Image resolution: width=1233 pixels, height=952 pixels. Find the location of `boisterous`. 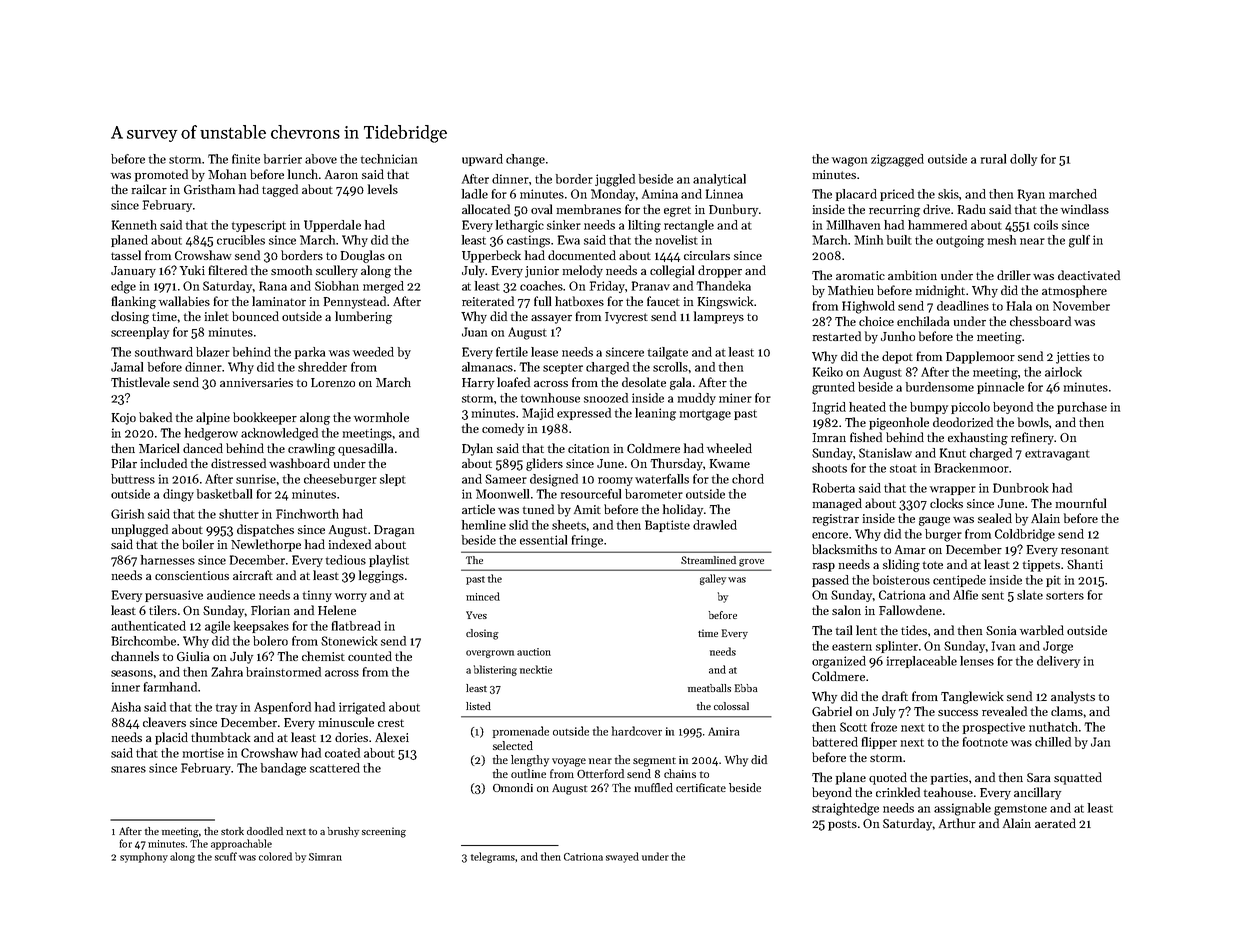

boisterous is located at coordinates (901, 580).
